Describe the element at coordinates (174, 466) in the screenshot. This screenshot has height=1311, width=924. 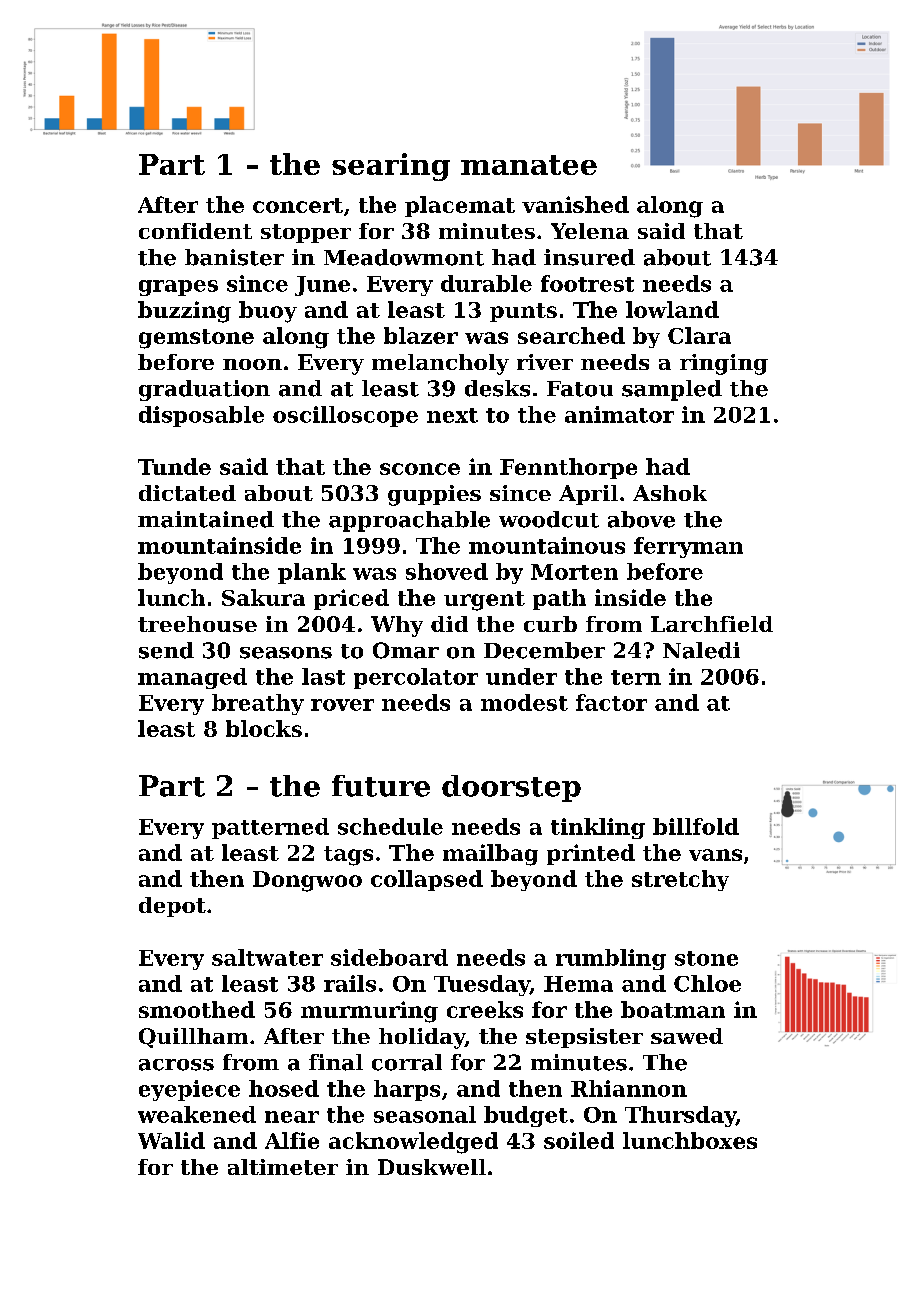
I see `Tunde` at that location.
